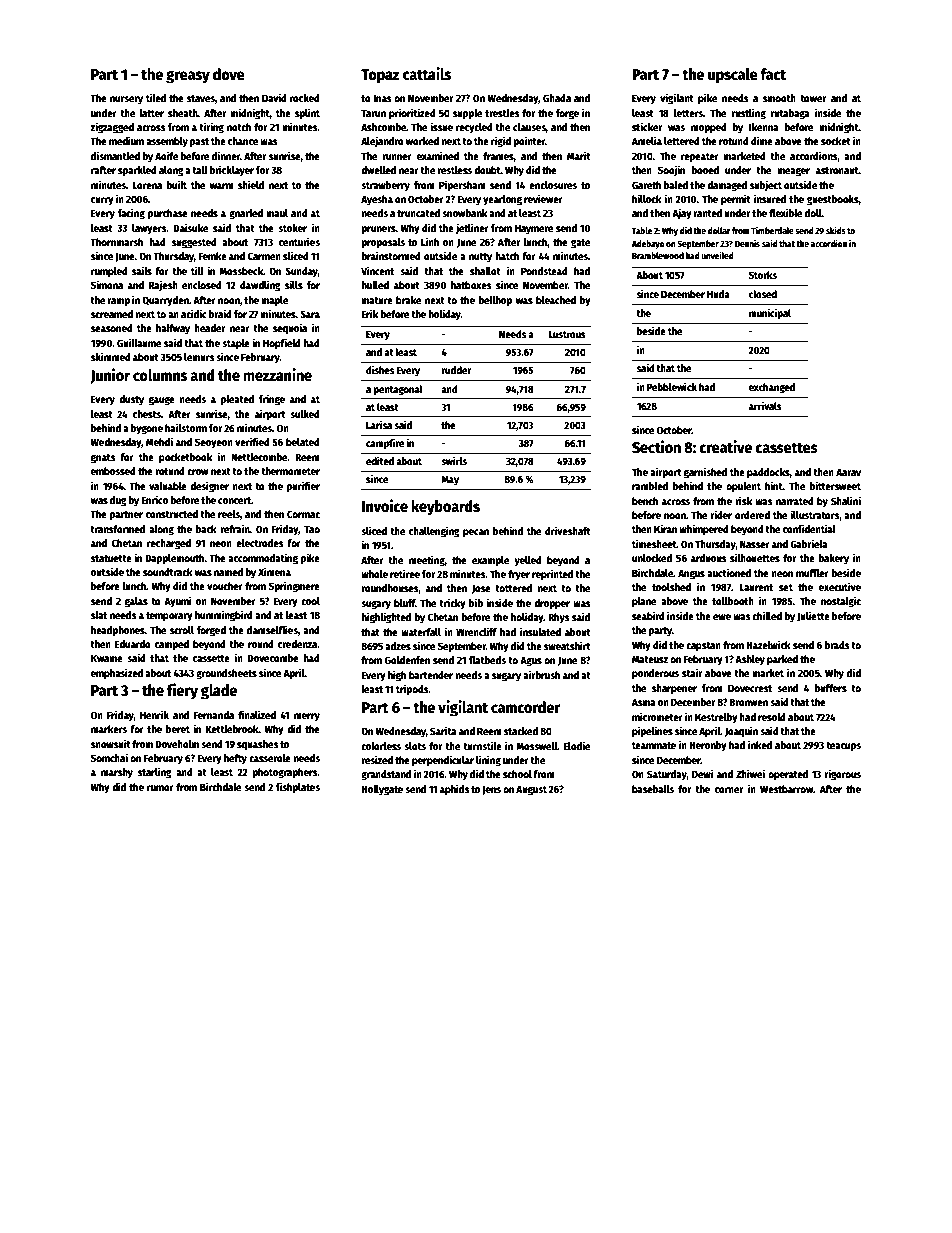  Describe the element at coordinates (156, 97) in the screenshot. I see `tiled` at that location.
